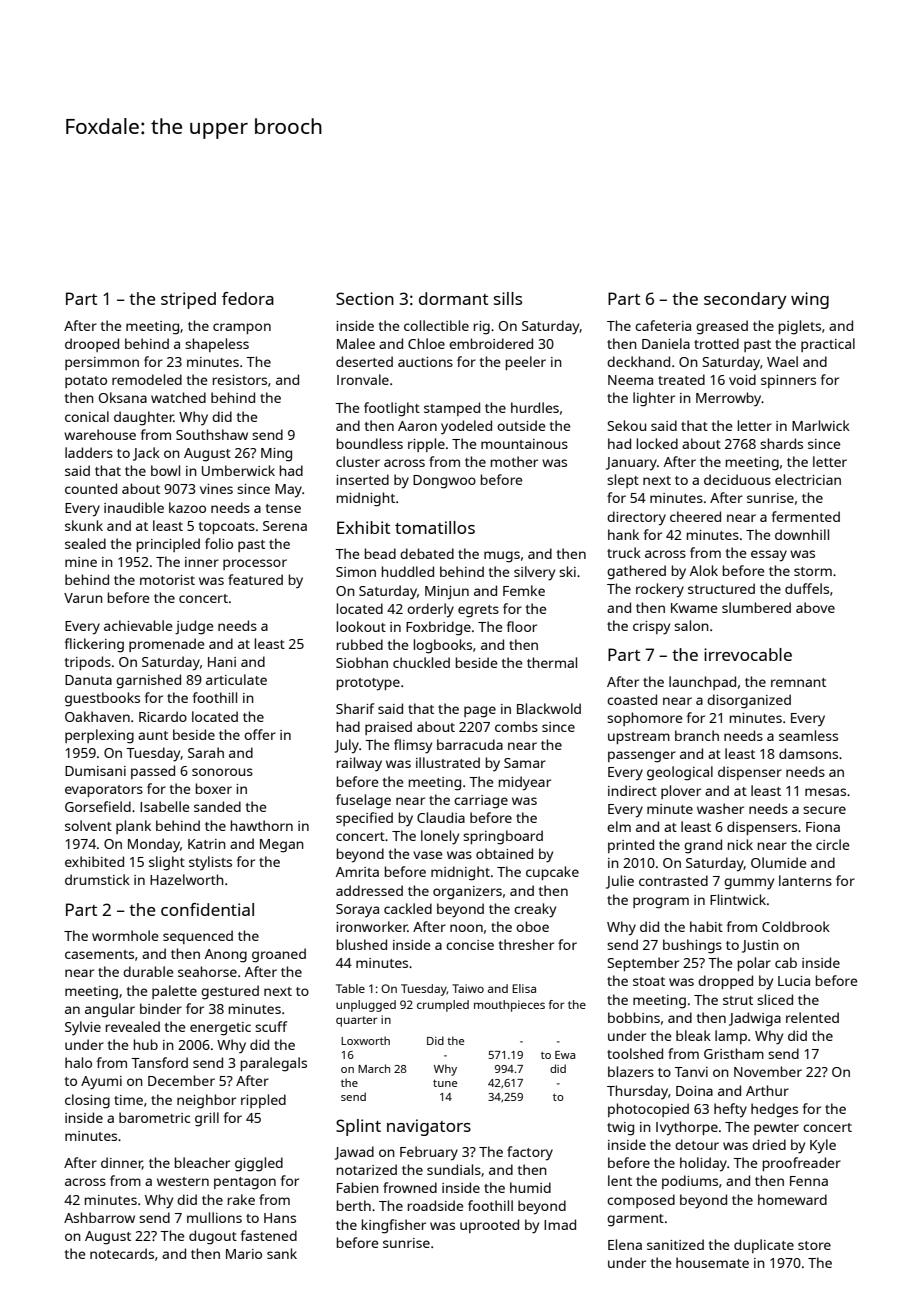  Describe the element at coordinates (651, 628) in the page. I see `crispy` at that location.
